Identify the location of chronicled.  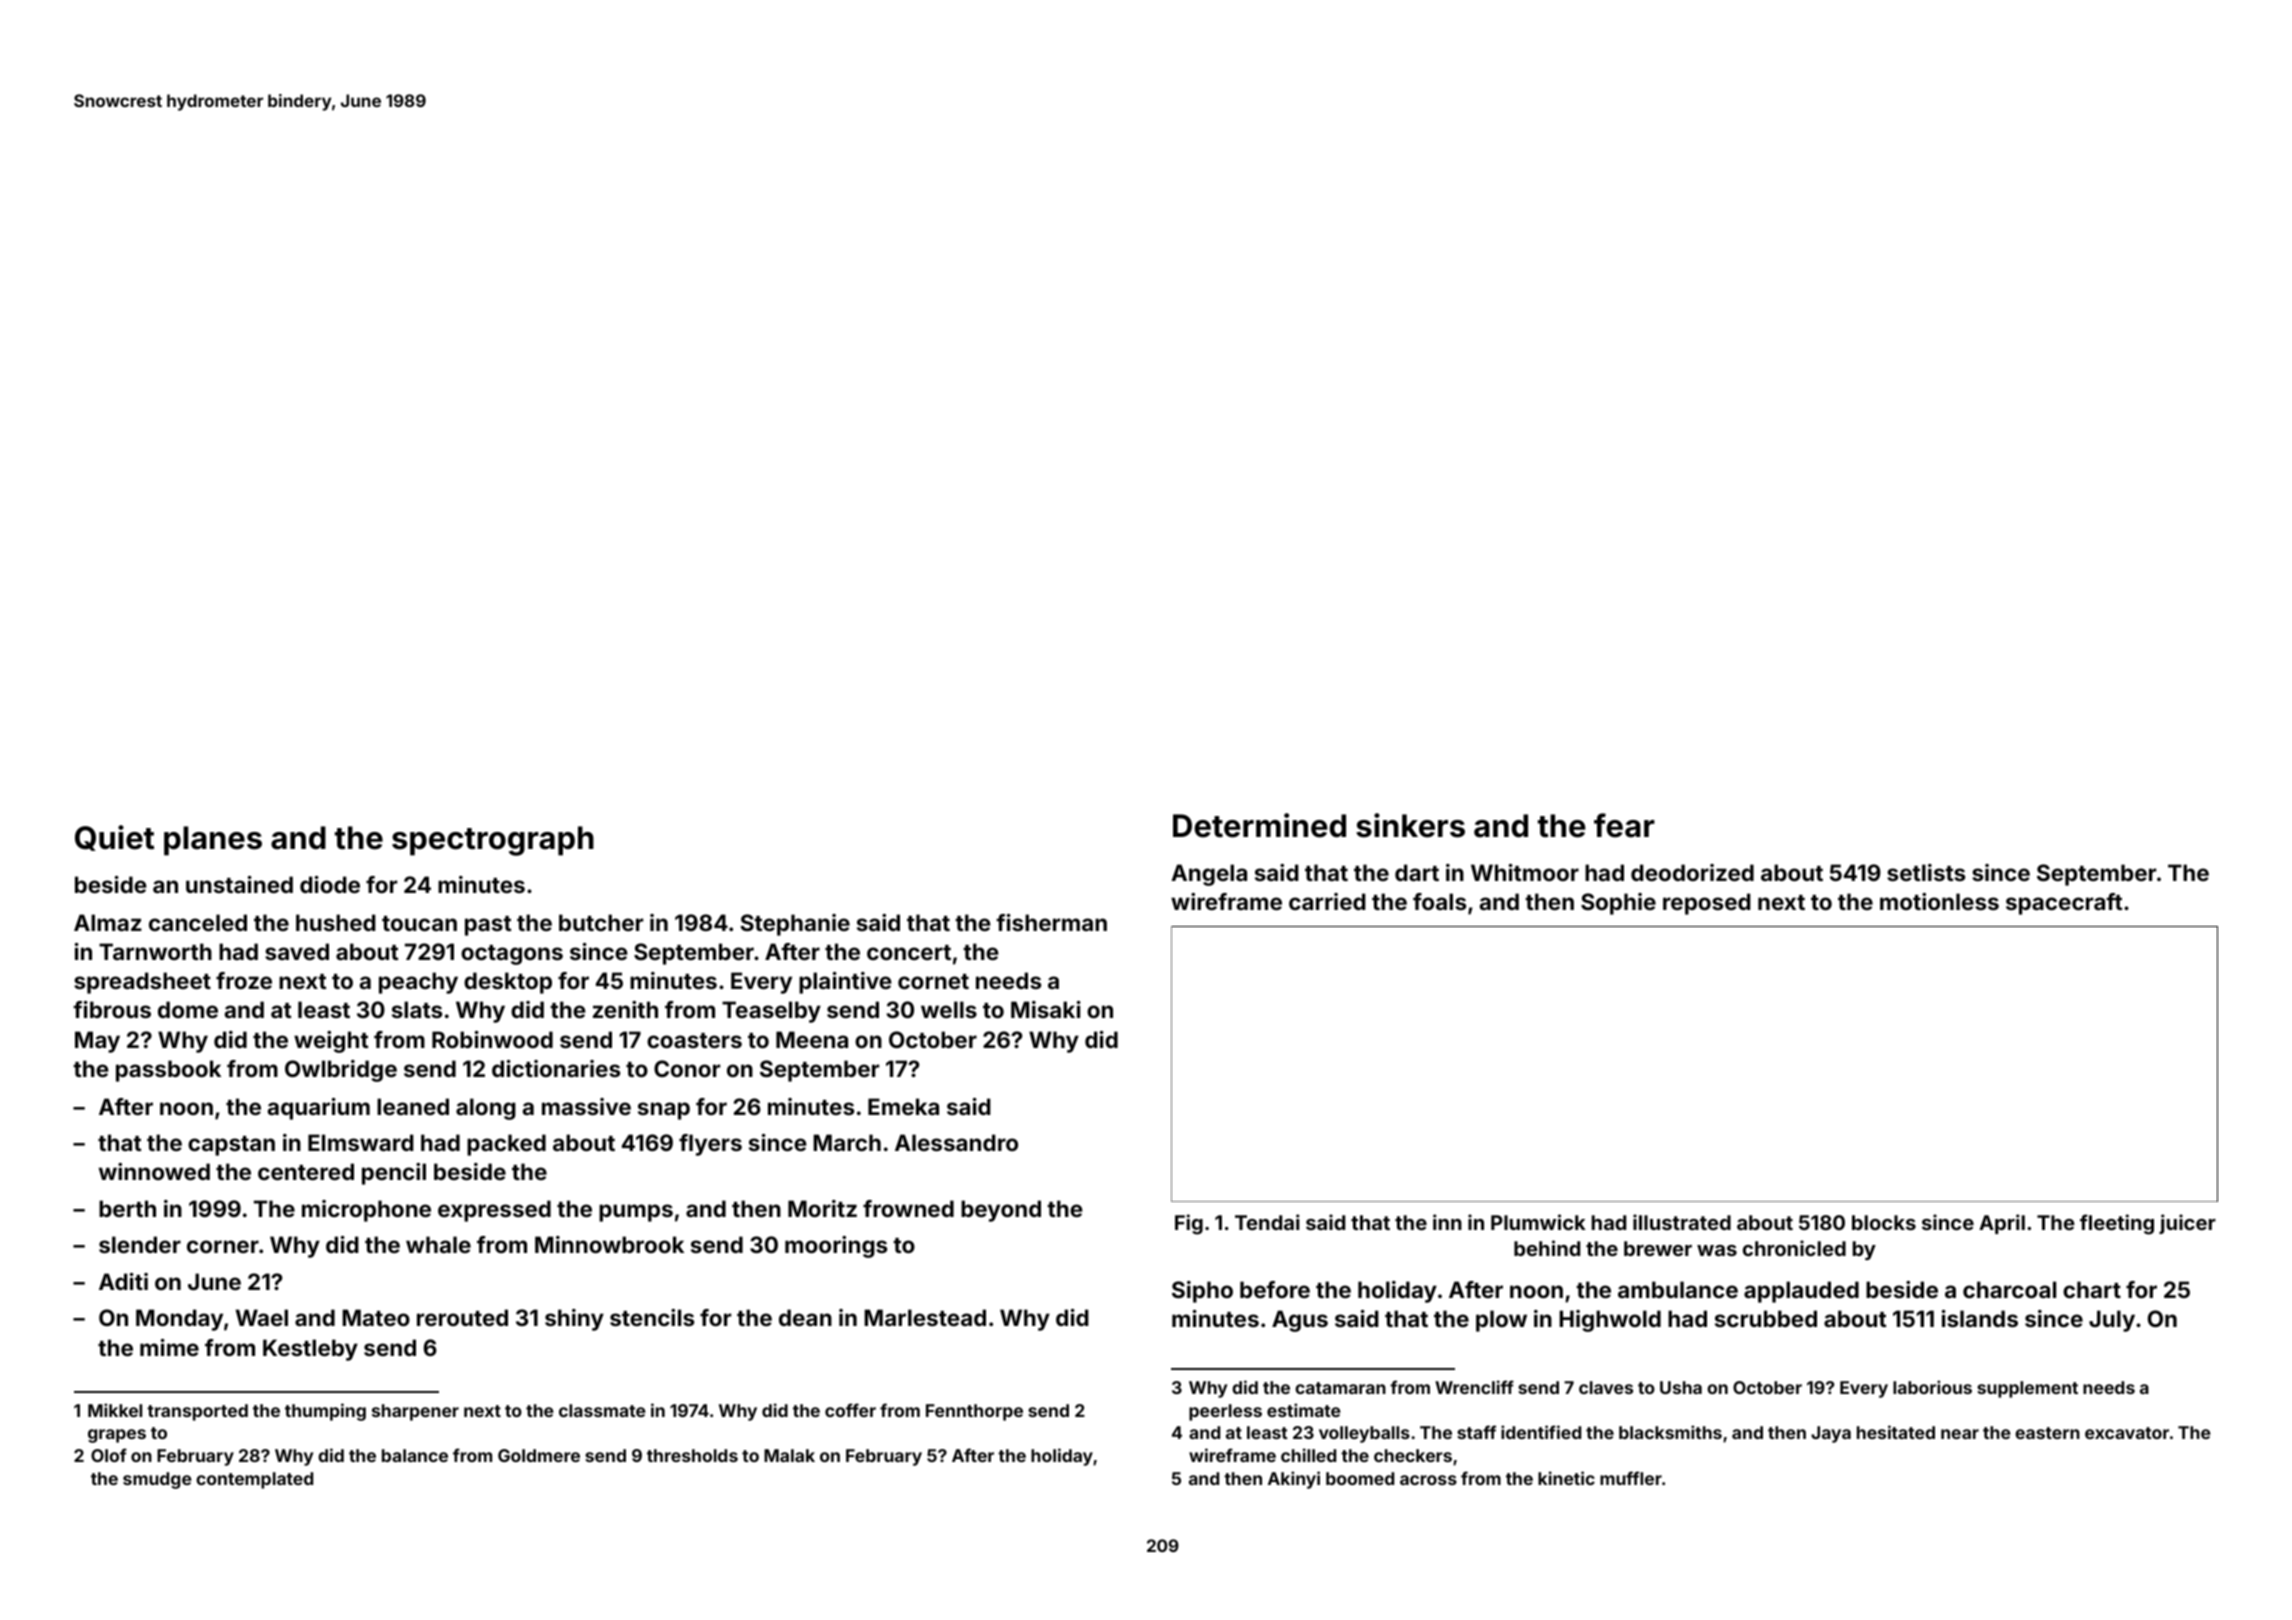
(1794, 1248).
